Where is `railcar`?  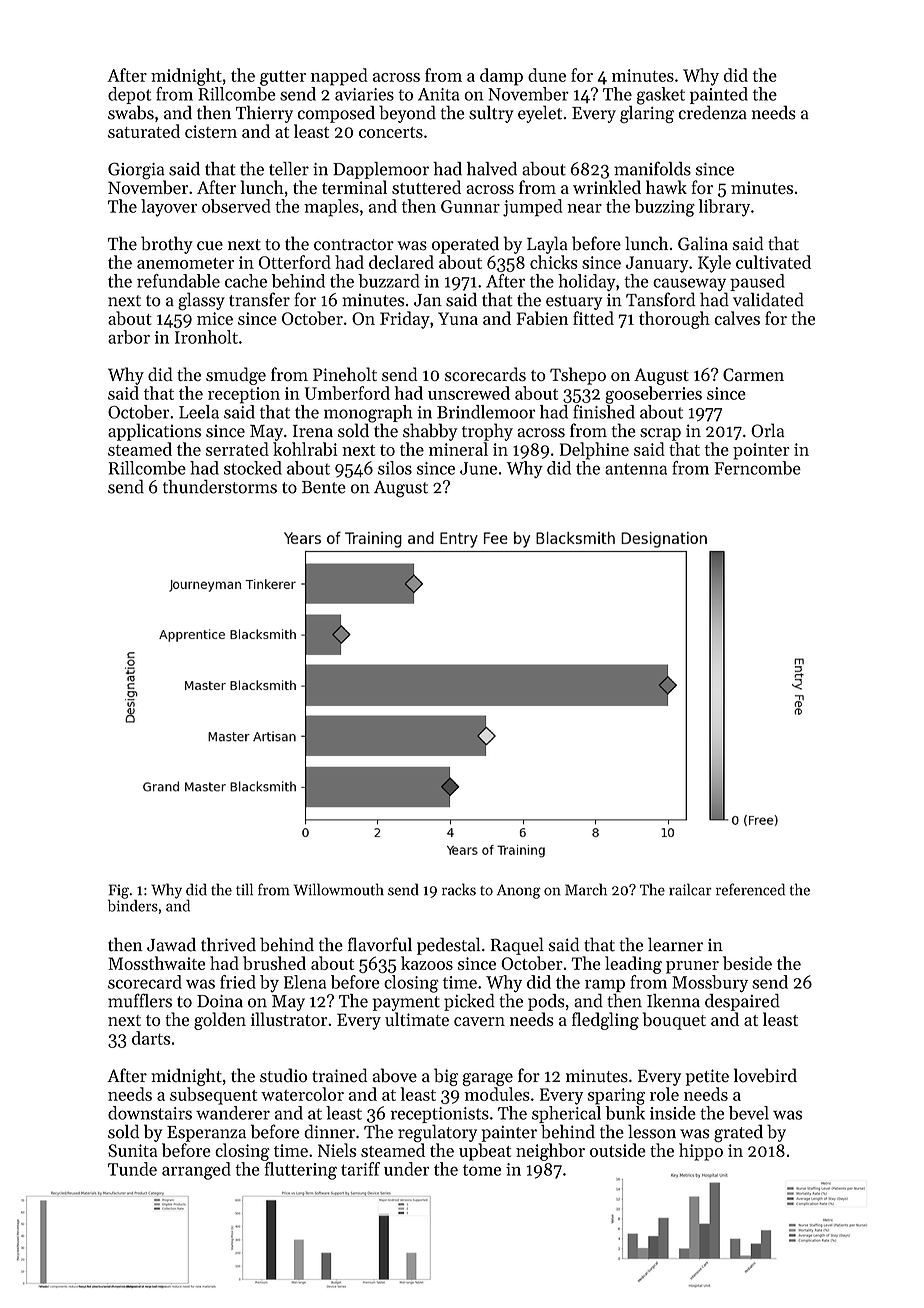 railcar is located at coordinates (690, 889).
